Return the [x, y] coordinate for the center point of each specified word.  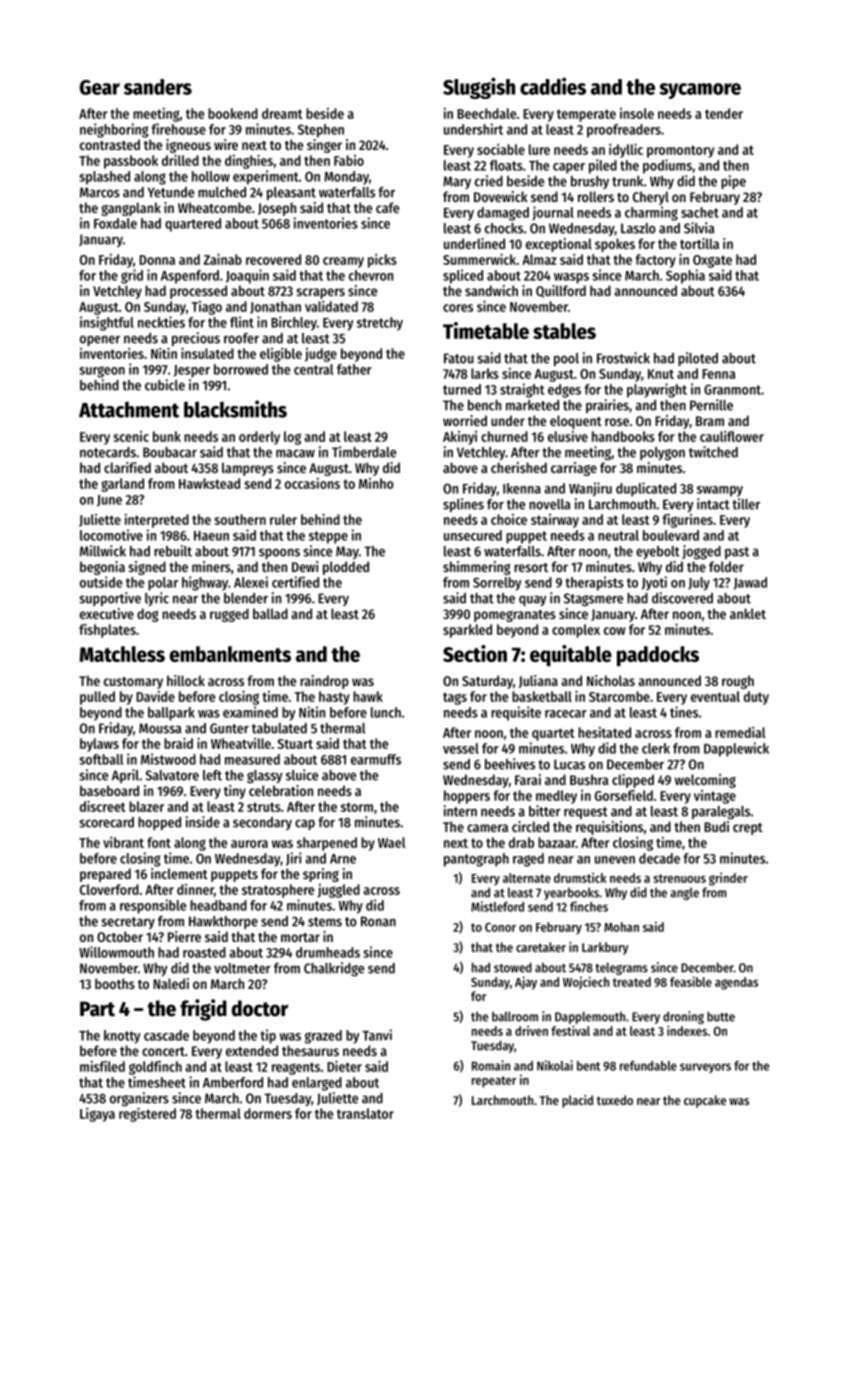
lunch [386, 712]
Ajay [526, 983]
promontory [680, 151]
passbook [131, 162]
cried [489, 181]
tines [684, 712]
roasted [204, 952]
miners [211, 566]
